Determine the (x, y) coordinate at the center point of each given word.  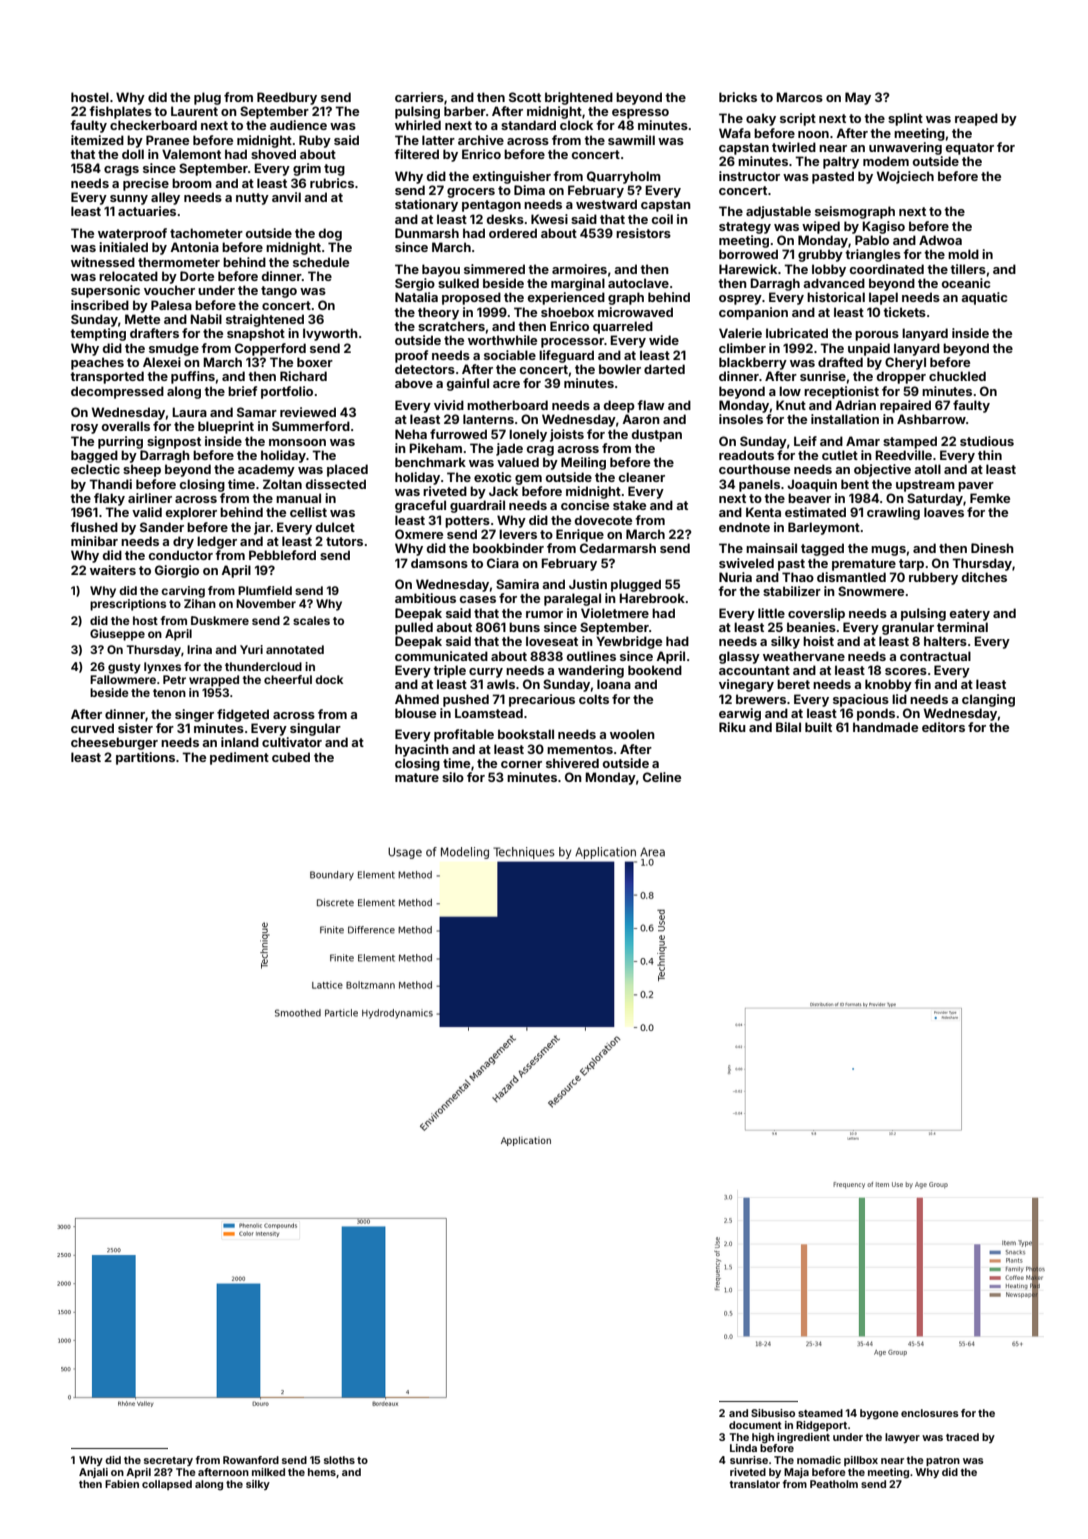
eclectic (95, 469)
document (755, 1425)
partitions (145, 758)
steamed (820, 1413)
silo (453, 777)
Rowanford (251, 1460)
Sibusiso (773, 1413)
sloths (339, 1460)
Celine (662, 777)
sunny (129, 200)
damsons (439, 563)
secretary (168, 1461)
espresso (640, 114)
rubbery (933, 578)
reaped (976, 119)
